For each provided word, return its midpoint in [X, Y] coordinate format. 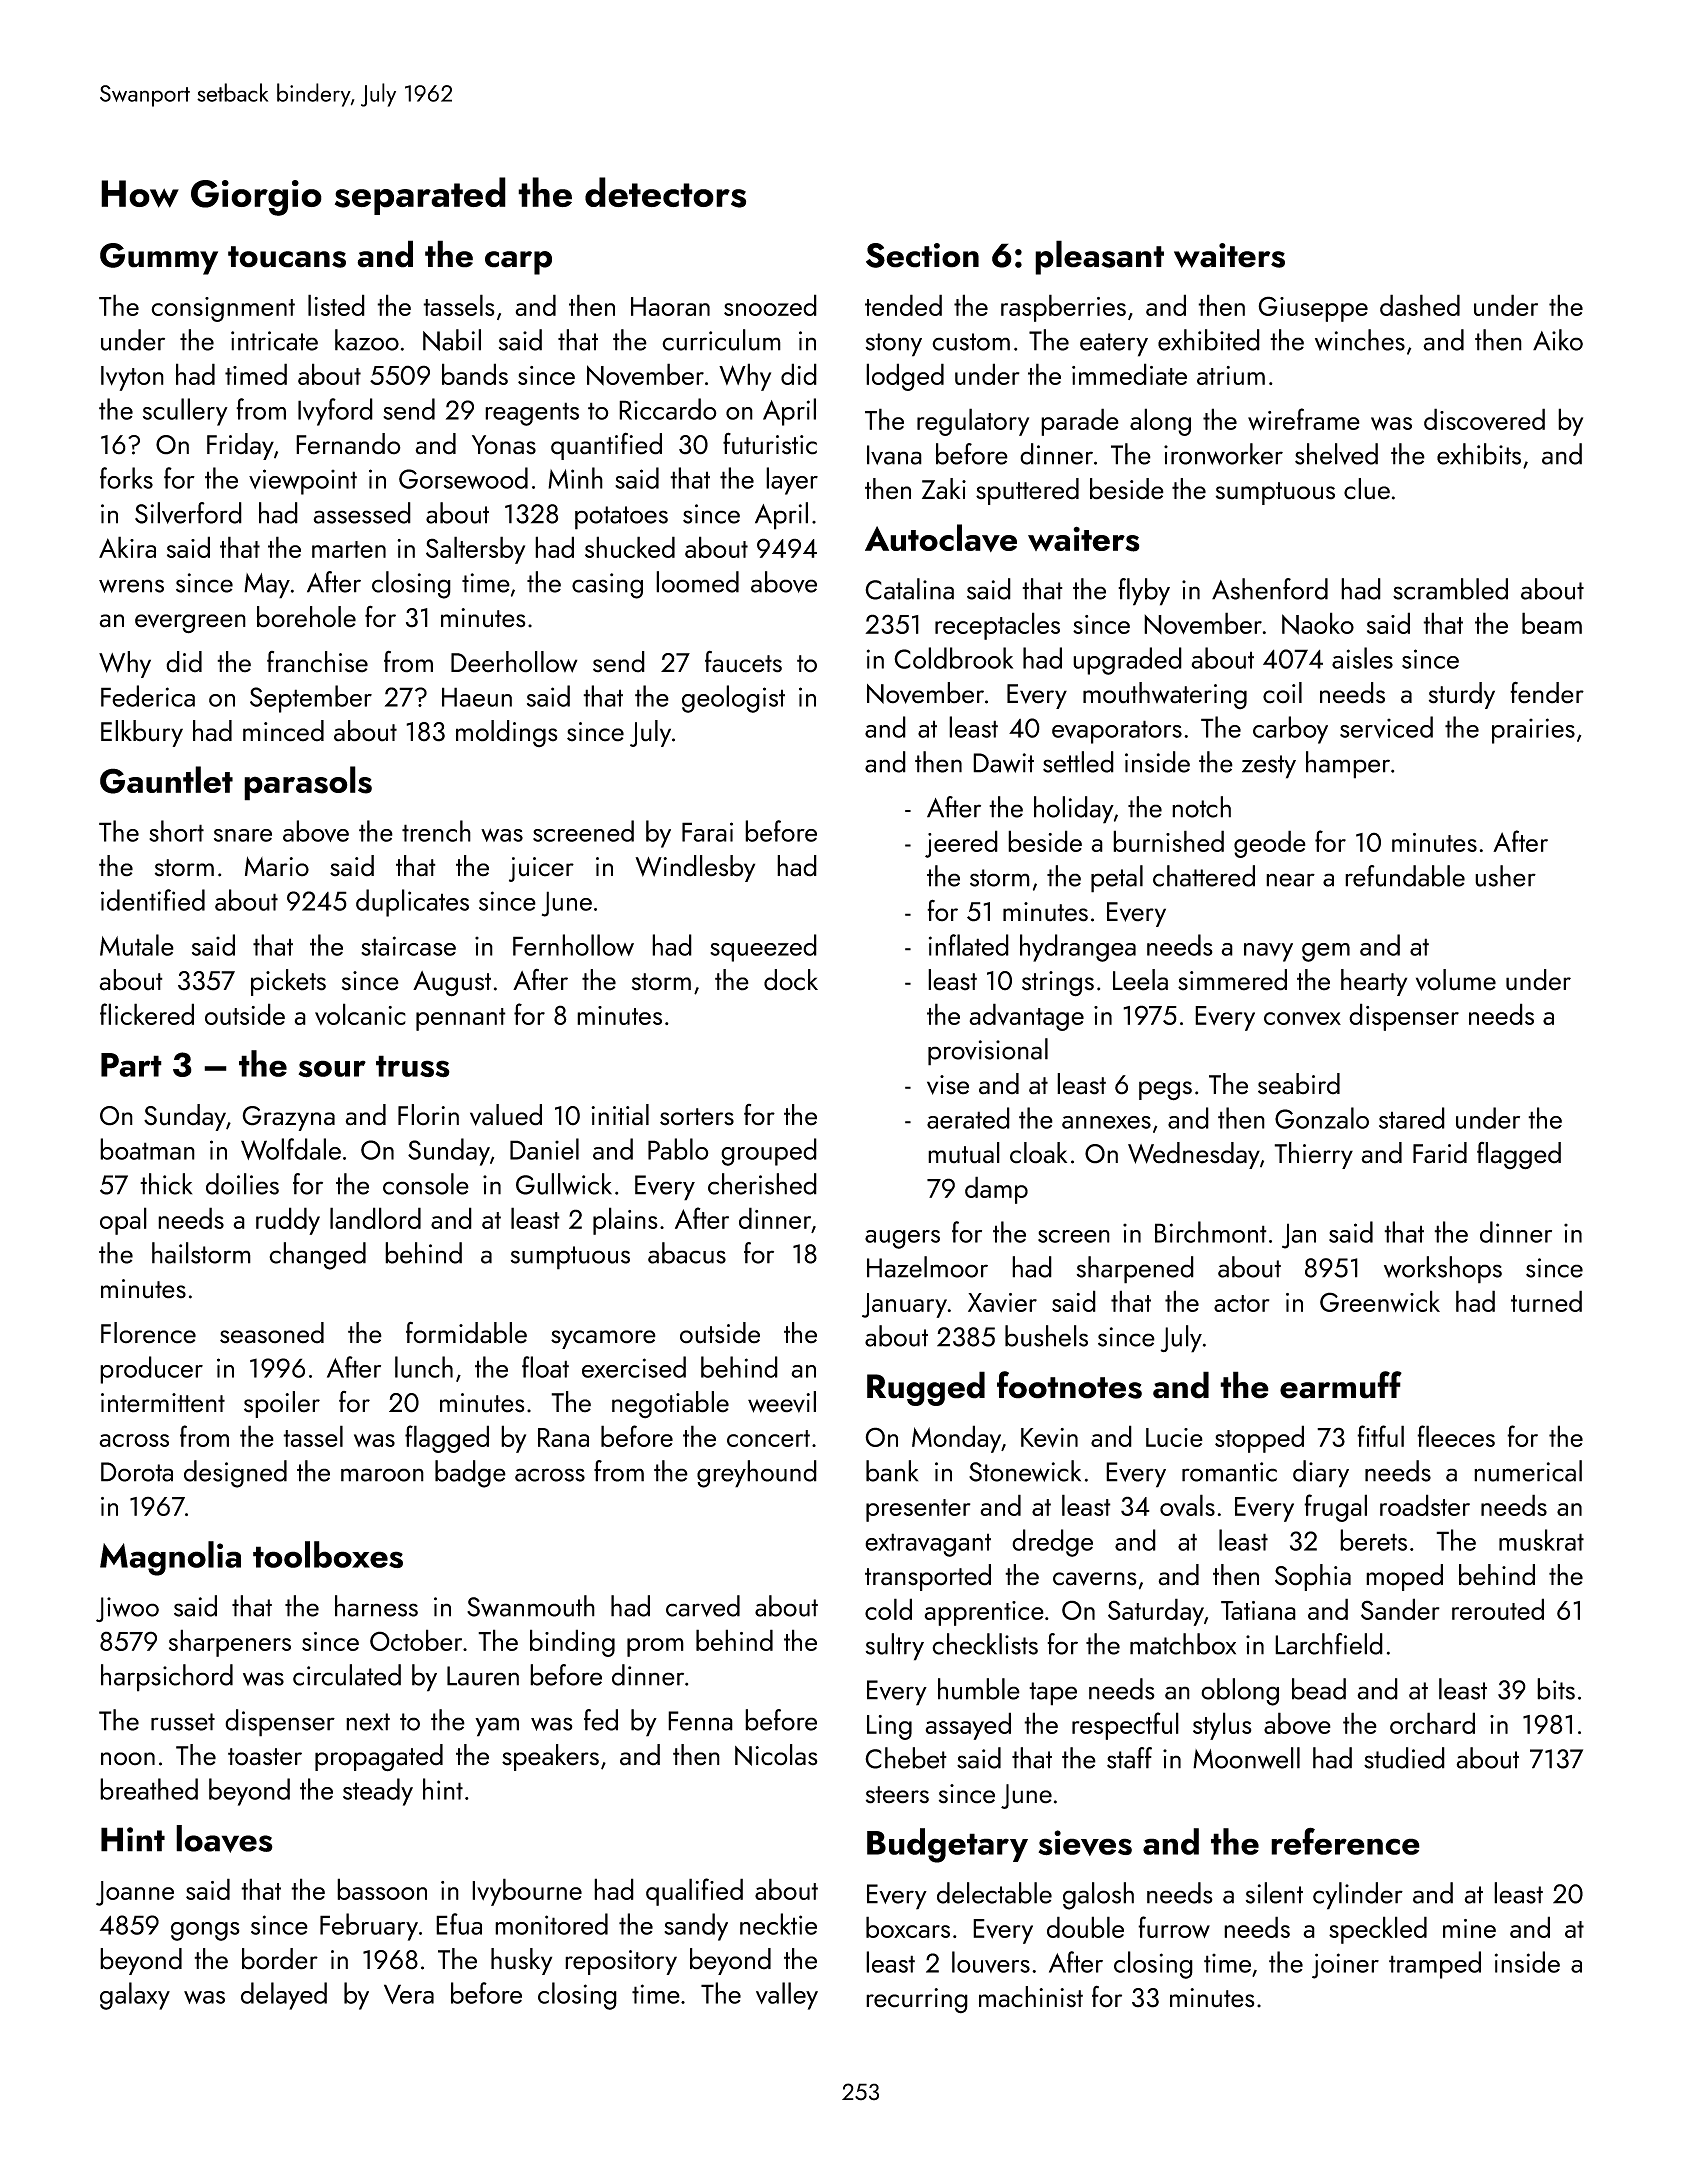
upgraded [1127, 661]
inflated [969, 945]
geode [1270, 844]
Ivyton [132, 378]
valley [787, 1996]
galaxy [135, 1996]
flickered [147, 1014]
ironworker [1223, 454]
